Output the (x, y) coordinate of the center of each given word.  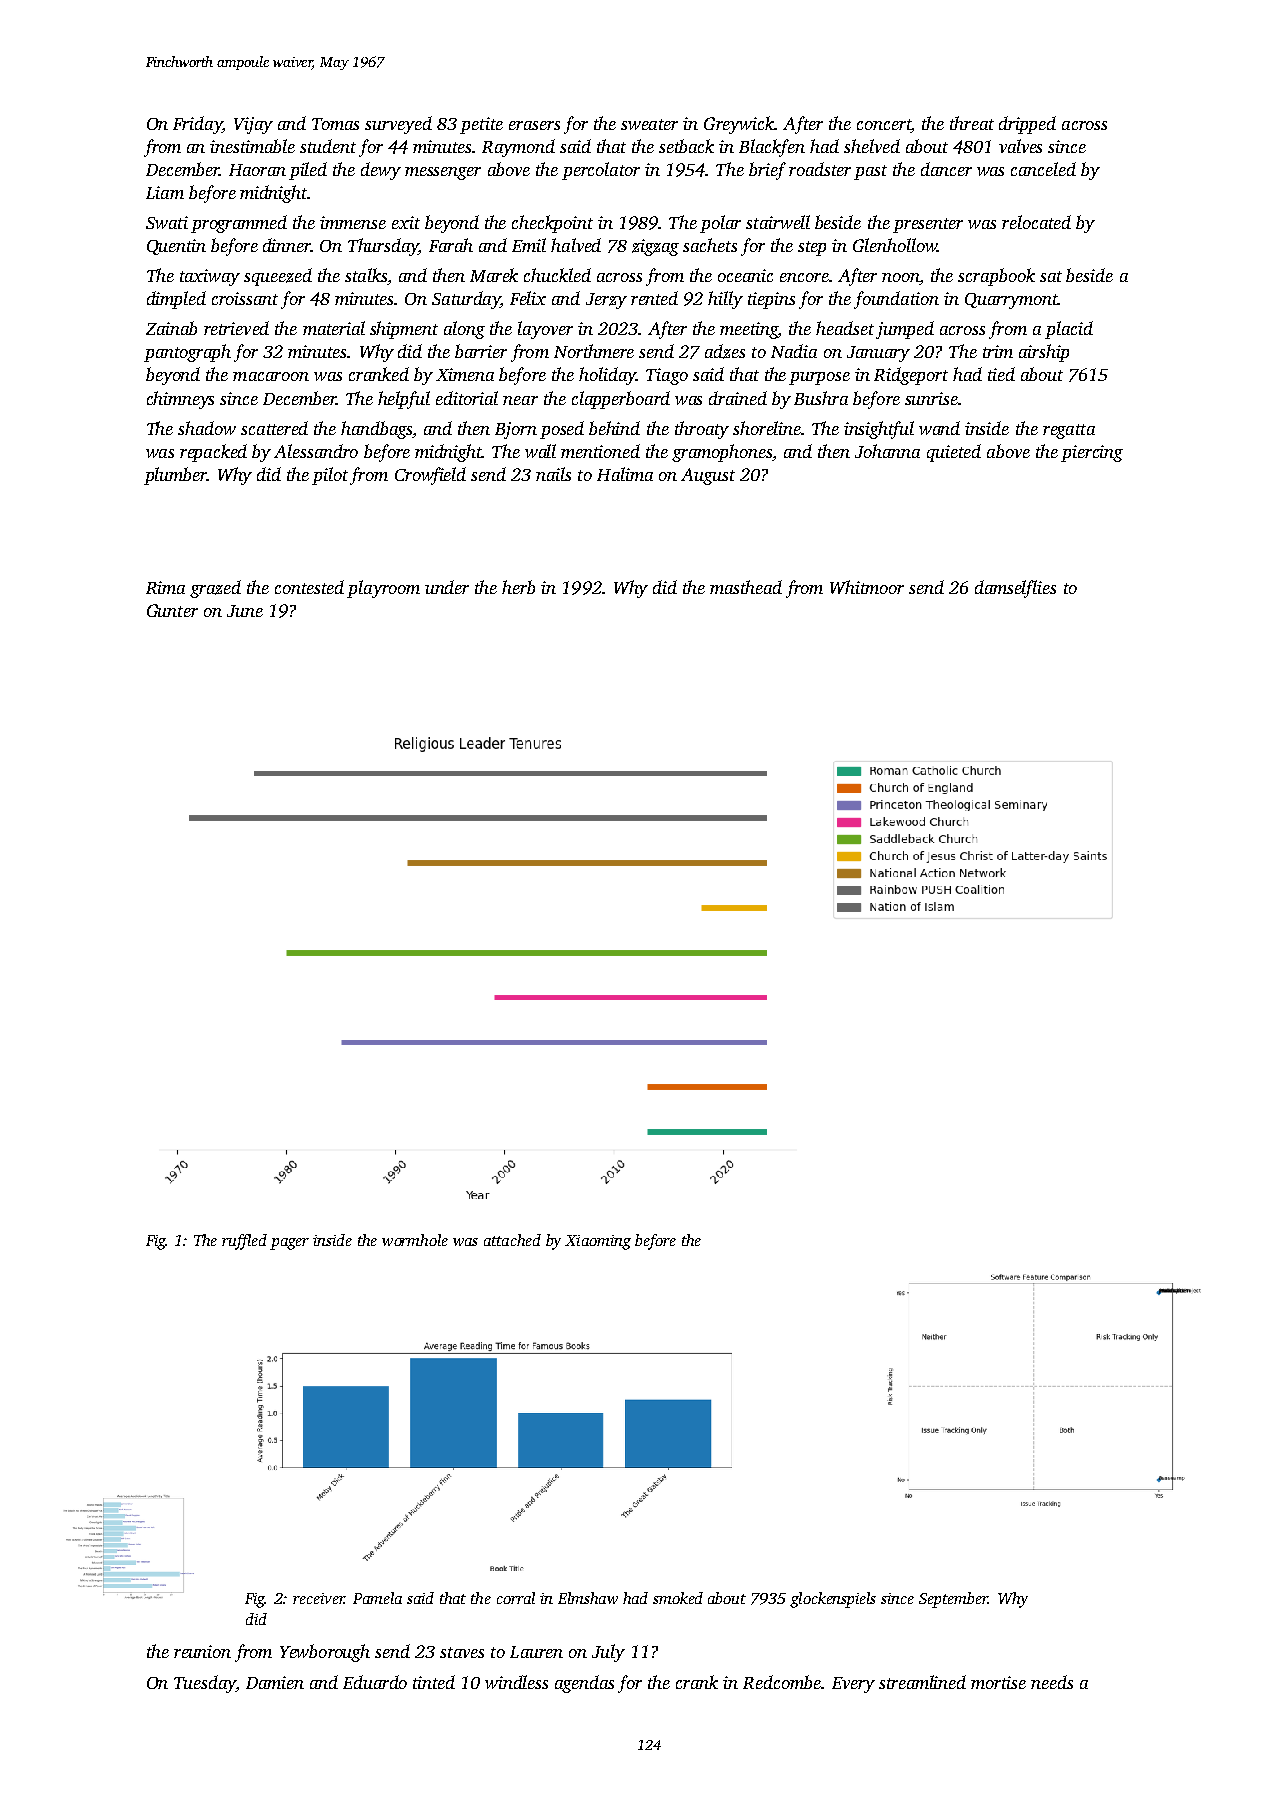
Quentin (176, 247)
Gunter (172, 610)
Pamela (377, 1598)
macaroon (271, 376)
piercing (1092, 453)
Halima (625, 474)
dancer (946, 169)
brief (767, 171)
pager (289, 1244)
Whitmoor (867, 587)
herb (518, 587)
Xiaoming (598, 1242)
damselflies (1015, 589)
